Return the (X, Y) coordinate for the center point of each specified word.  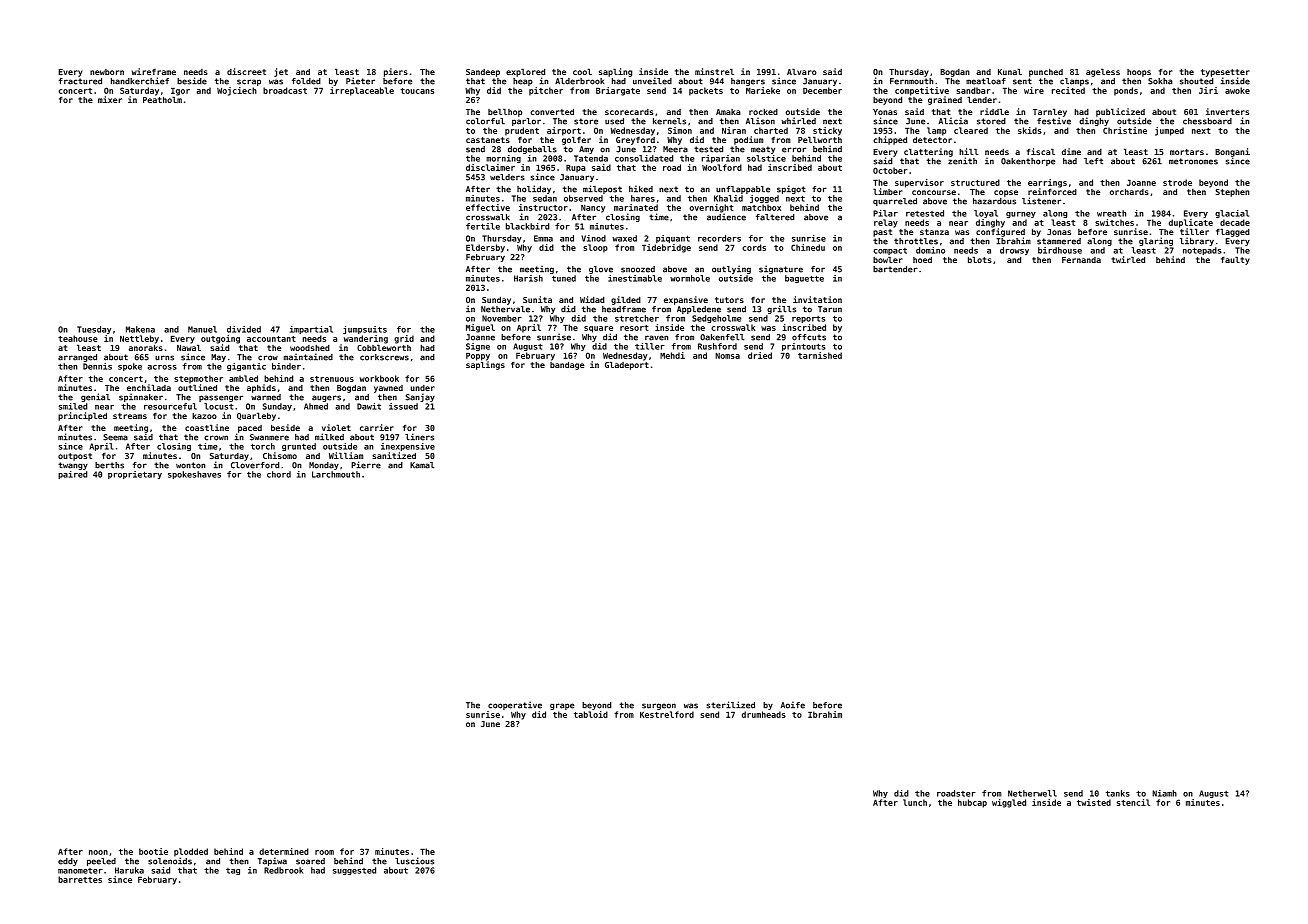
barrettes (80, 879)
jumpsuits (365, 330)
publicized (1120, 112)
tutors (729, 300)
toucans (417, 91)
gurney (1021, 215)
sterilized (731, 705)
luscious (414, 861)
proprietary (135, 475)
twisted (1094, 802)
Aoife (793, 705)
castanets (488, 140)
